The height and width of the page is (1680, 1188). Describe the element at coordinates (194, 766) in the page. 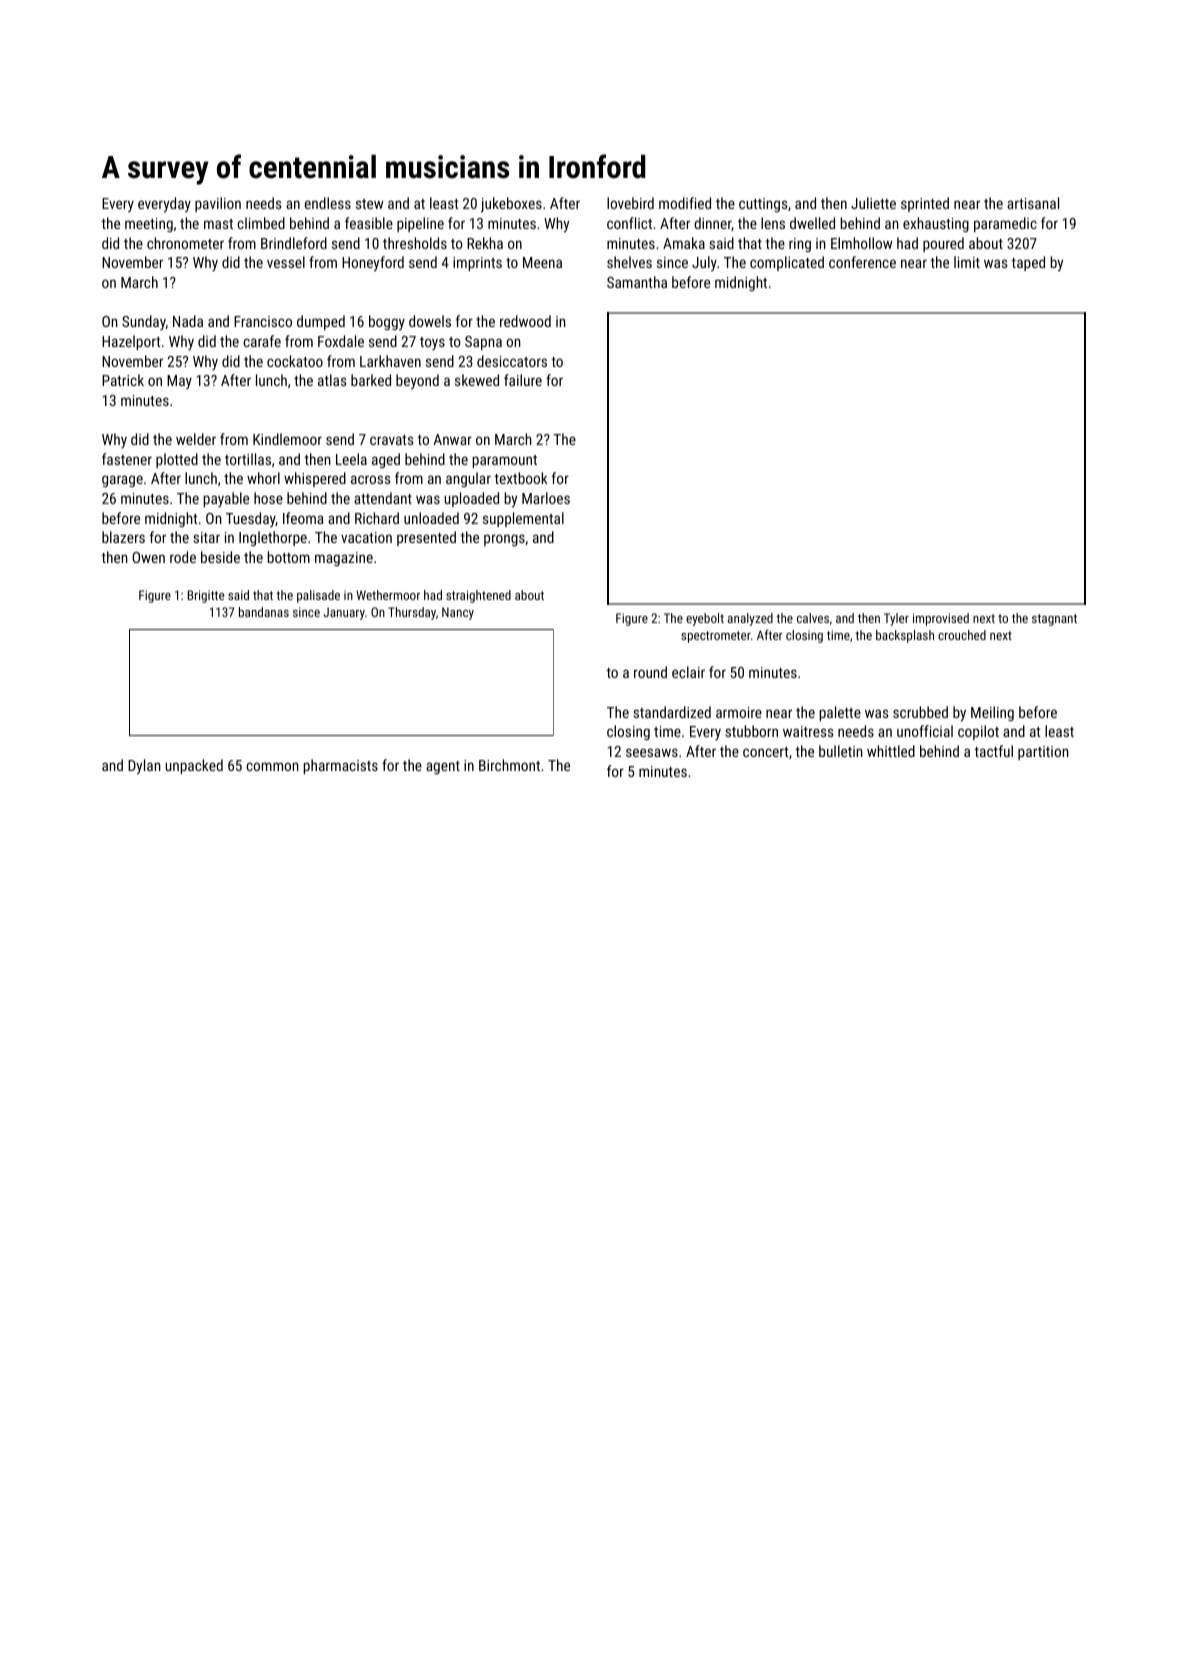

I see `unpacked` at that location.
